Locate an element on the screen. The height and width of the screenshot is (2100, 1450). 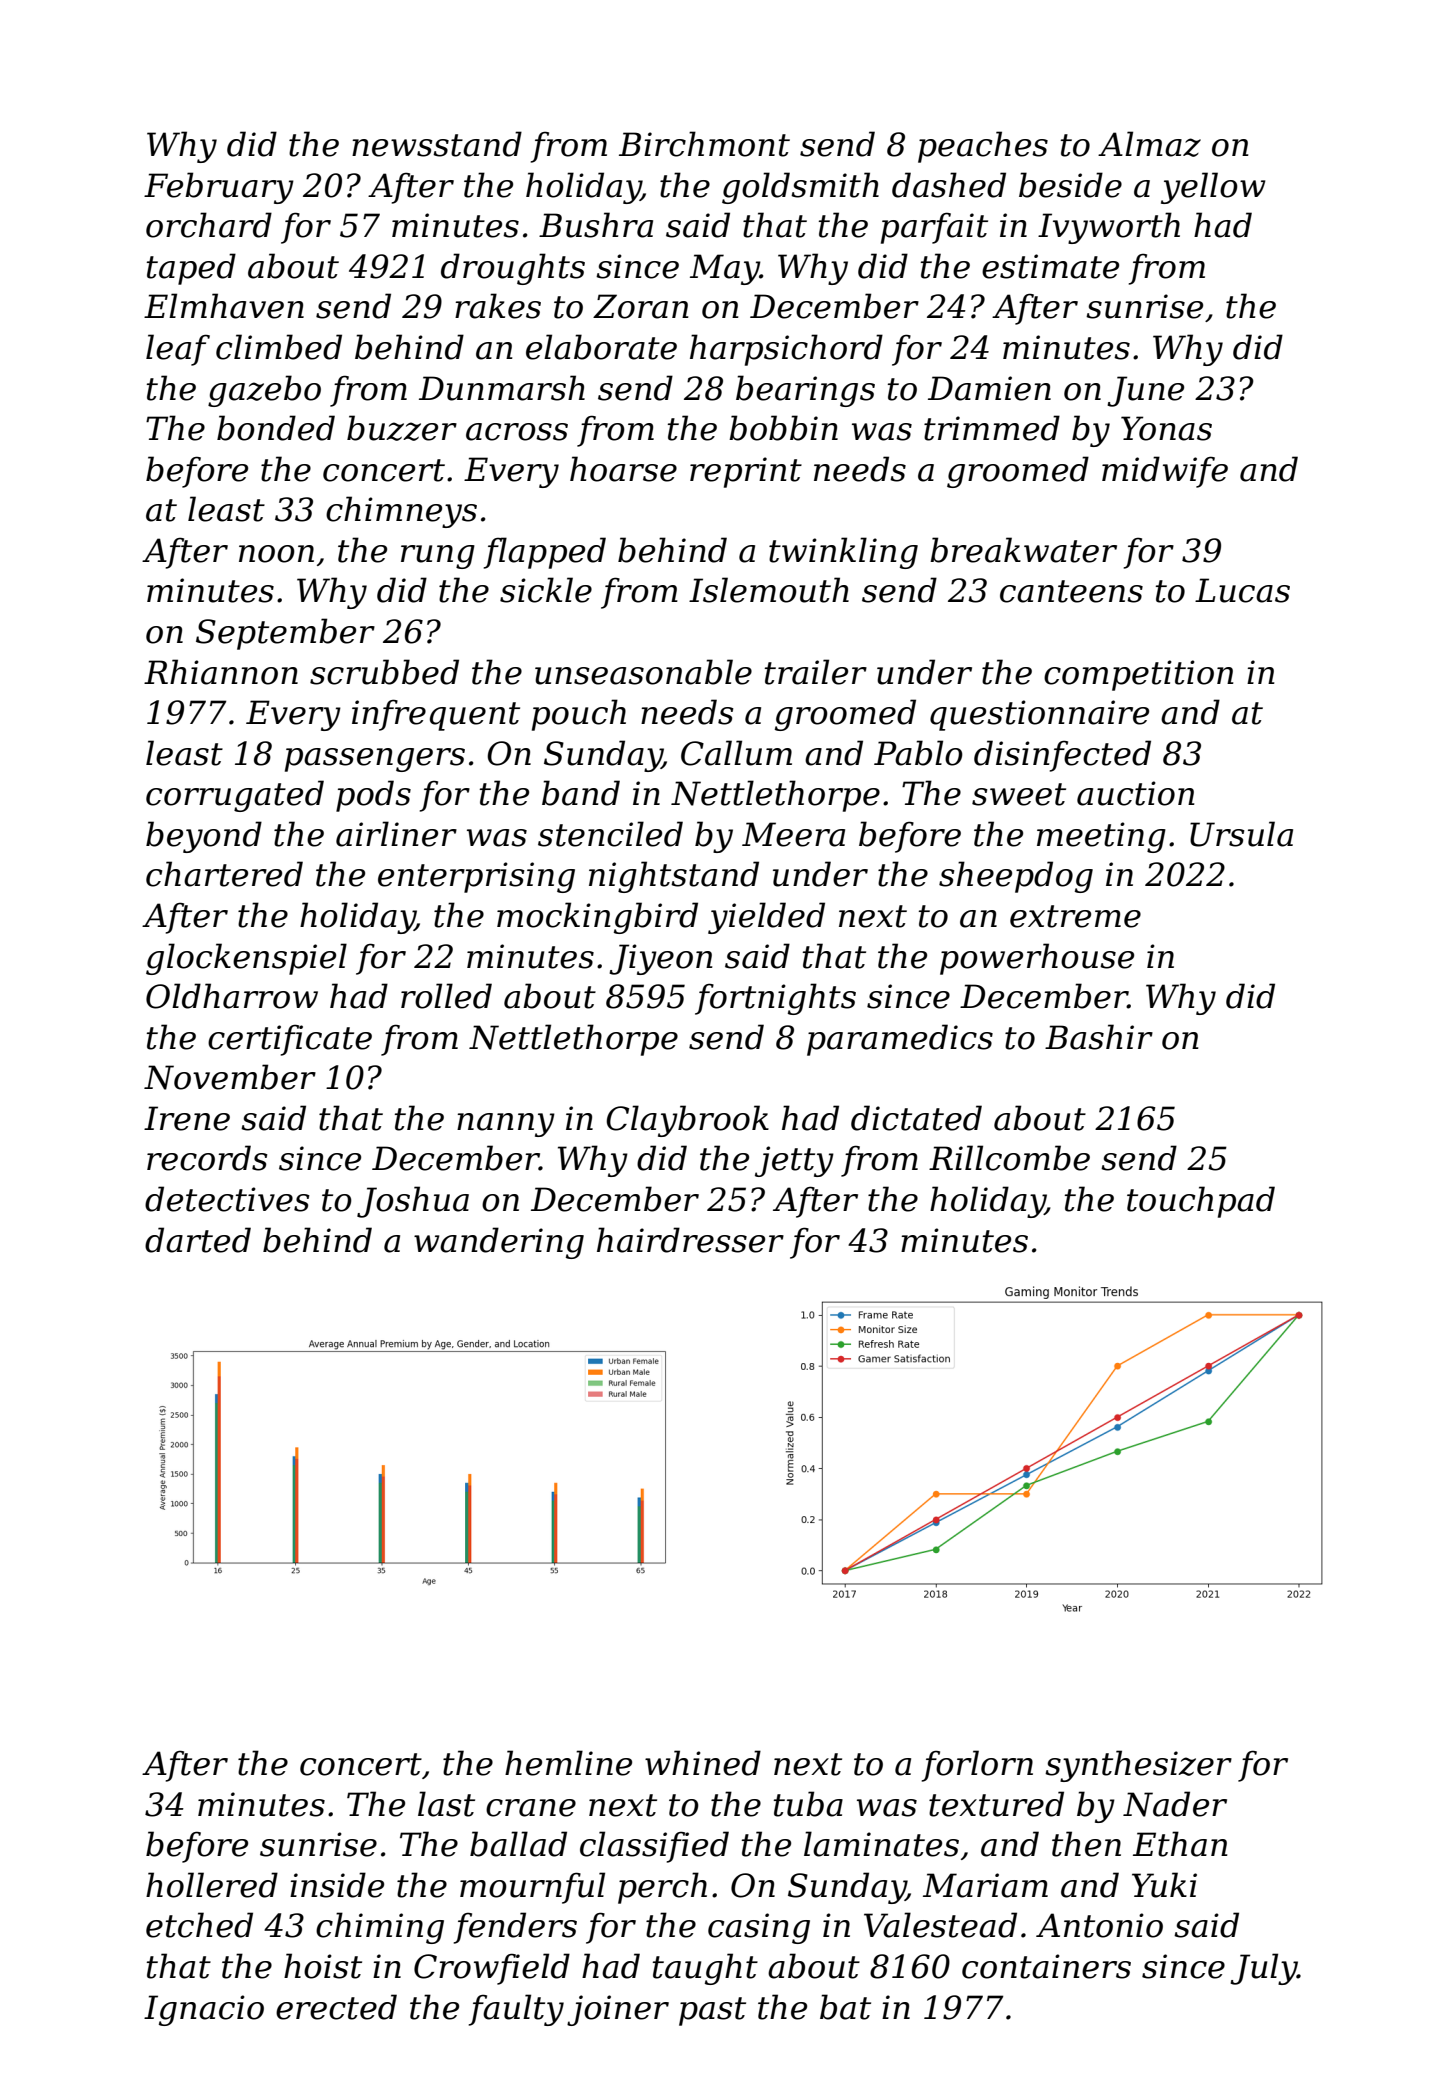
Rillcombe is located at coordinates (1009, 1158).
